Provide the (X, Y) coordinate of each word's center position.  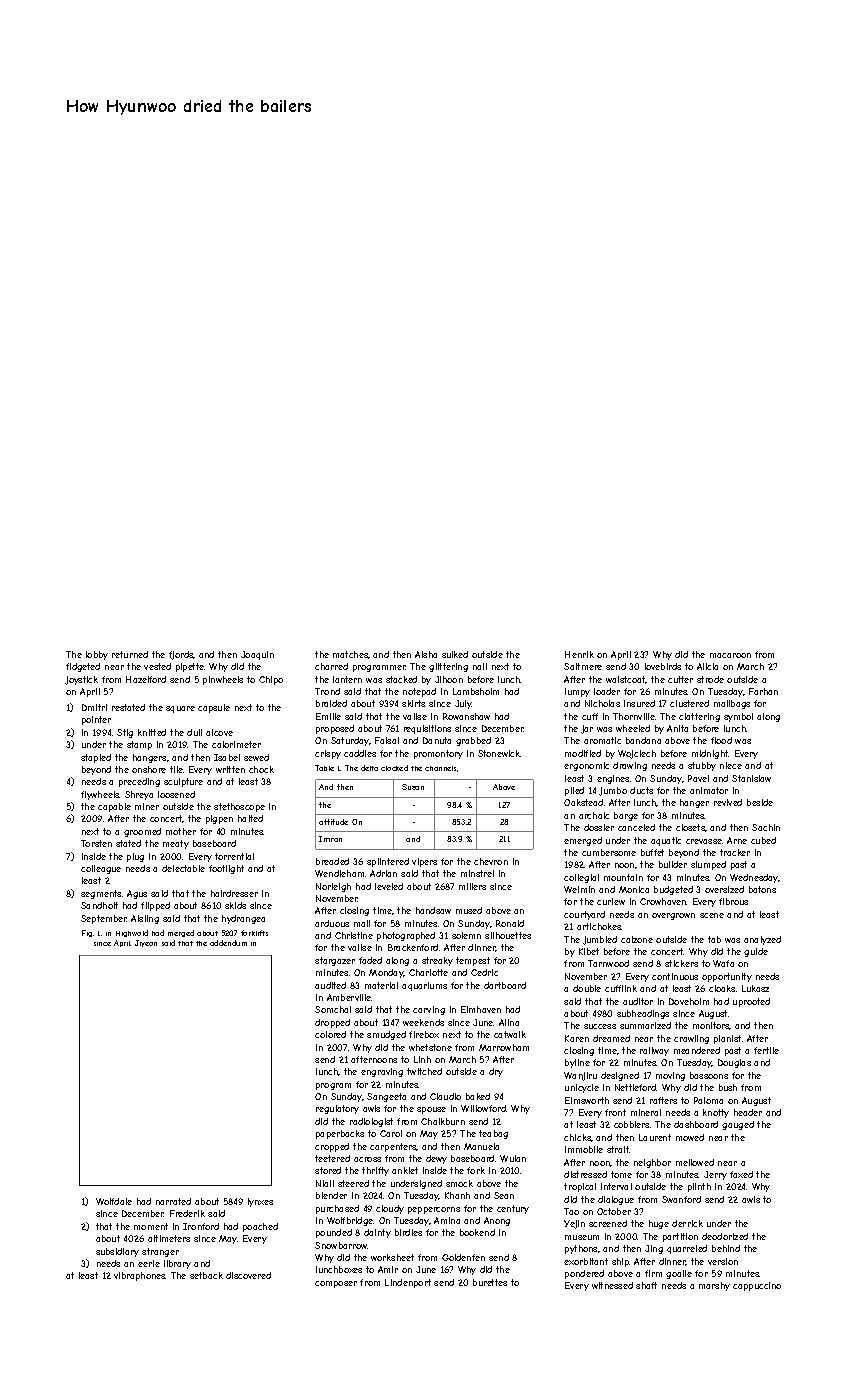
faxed (741, 1174)
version (723, 1261)
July (463, 704)
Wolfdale (114, 1201)
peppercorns (434, 1210)
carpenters (393, 1147)
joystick (81, 680)
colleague (101, 869)
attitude (333, 822)
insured (639, 703)
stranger (160, 1252)
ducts (641, 790)
